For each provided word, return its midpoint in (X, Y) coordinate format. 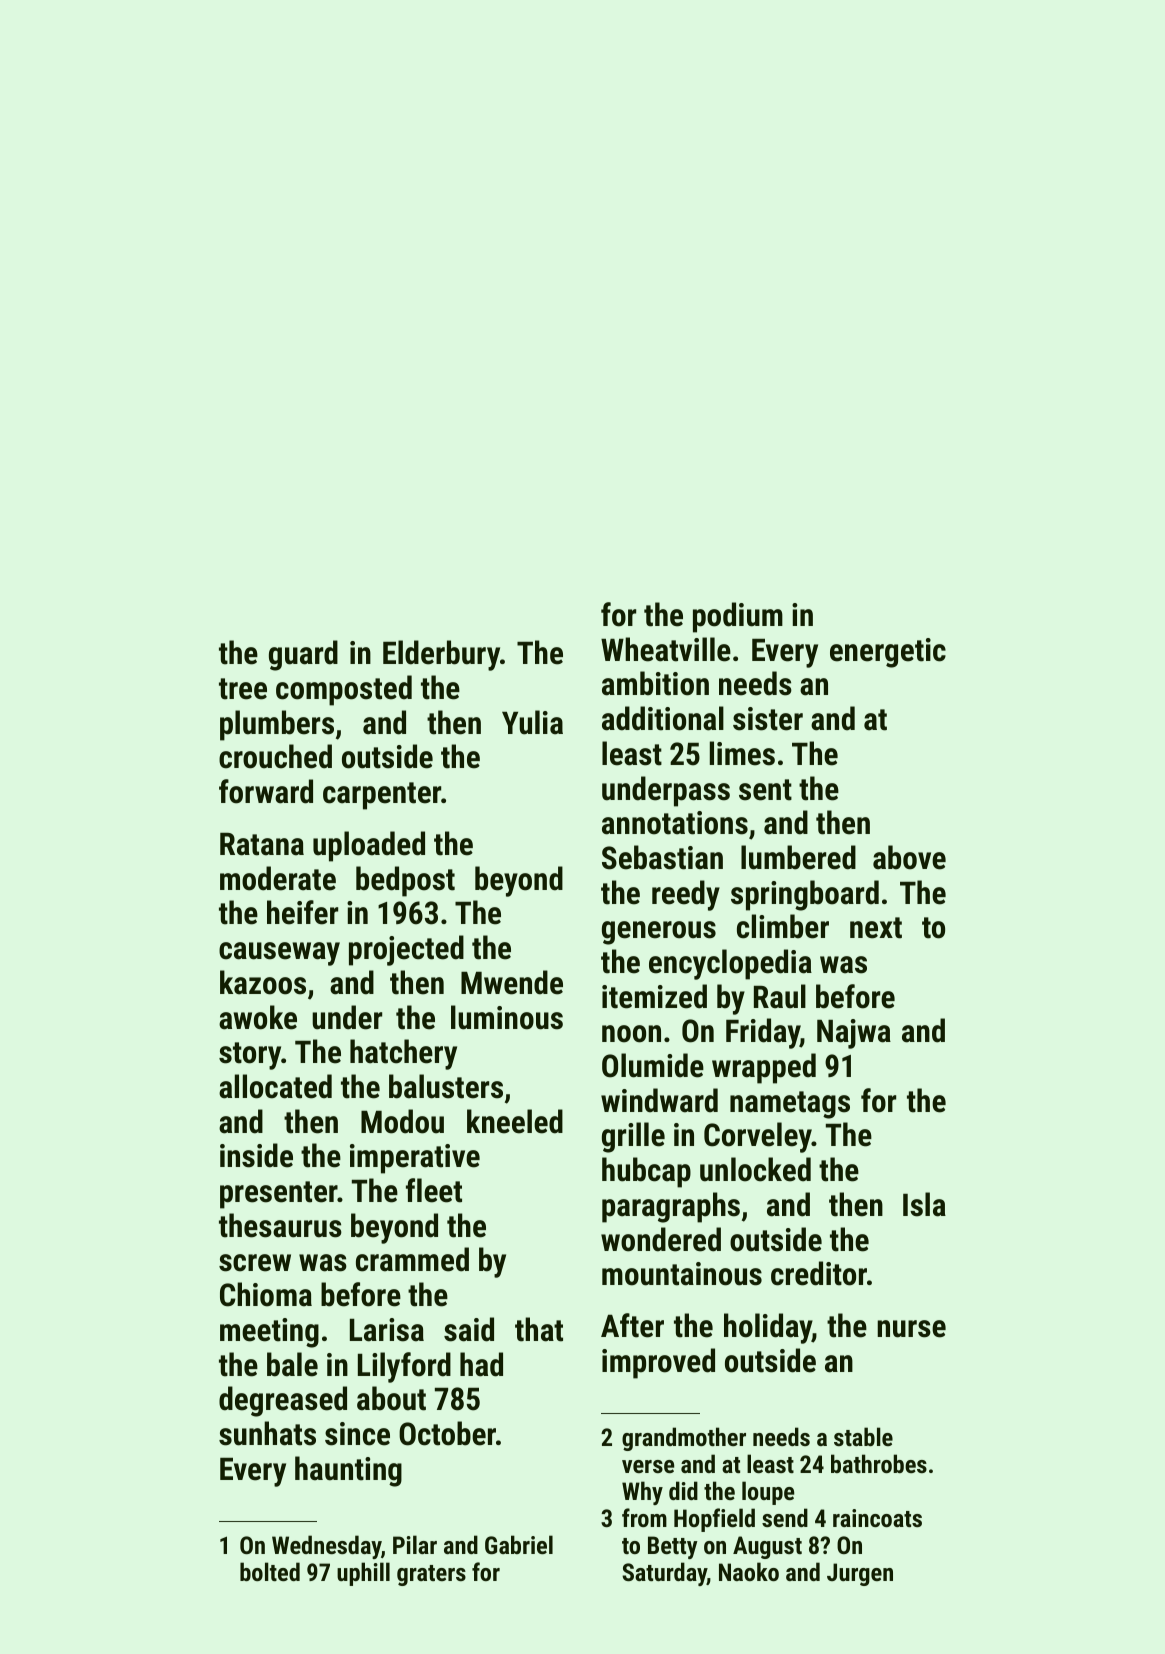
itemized (654, 996)
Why (642, 1493)
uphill (363, 1574)
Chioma (266, 1294)
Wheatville (666, 649)
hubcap (646, 1172)
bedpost (405, 881)
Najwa (854, 1034)
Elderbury (441, 655)
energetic (888, 653)
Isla (924, 1204)
